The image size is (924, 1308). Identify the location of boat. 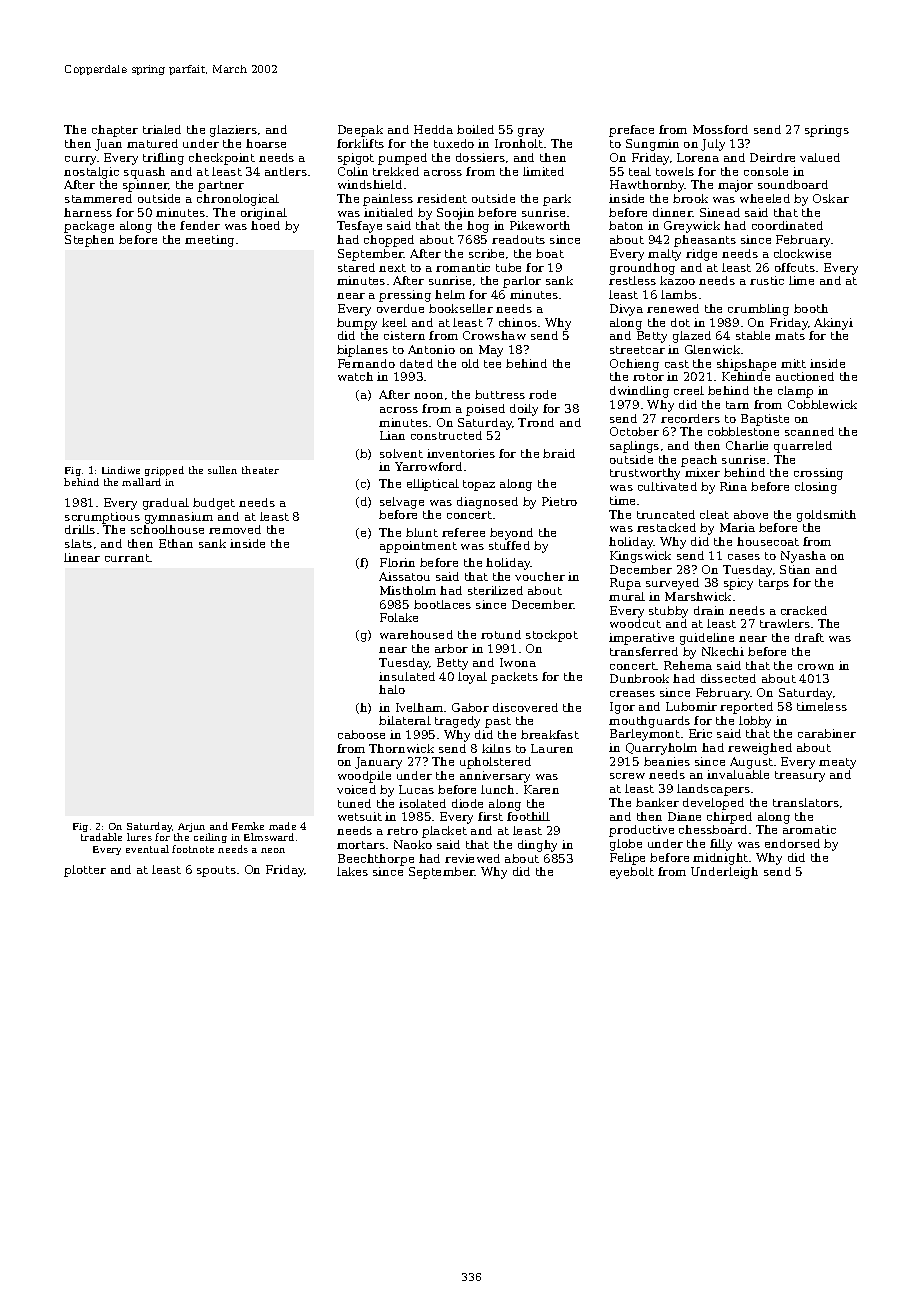
(550, 253).
